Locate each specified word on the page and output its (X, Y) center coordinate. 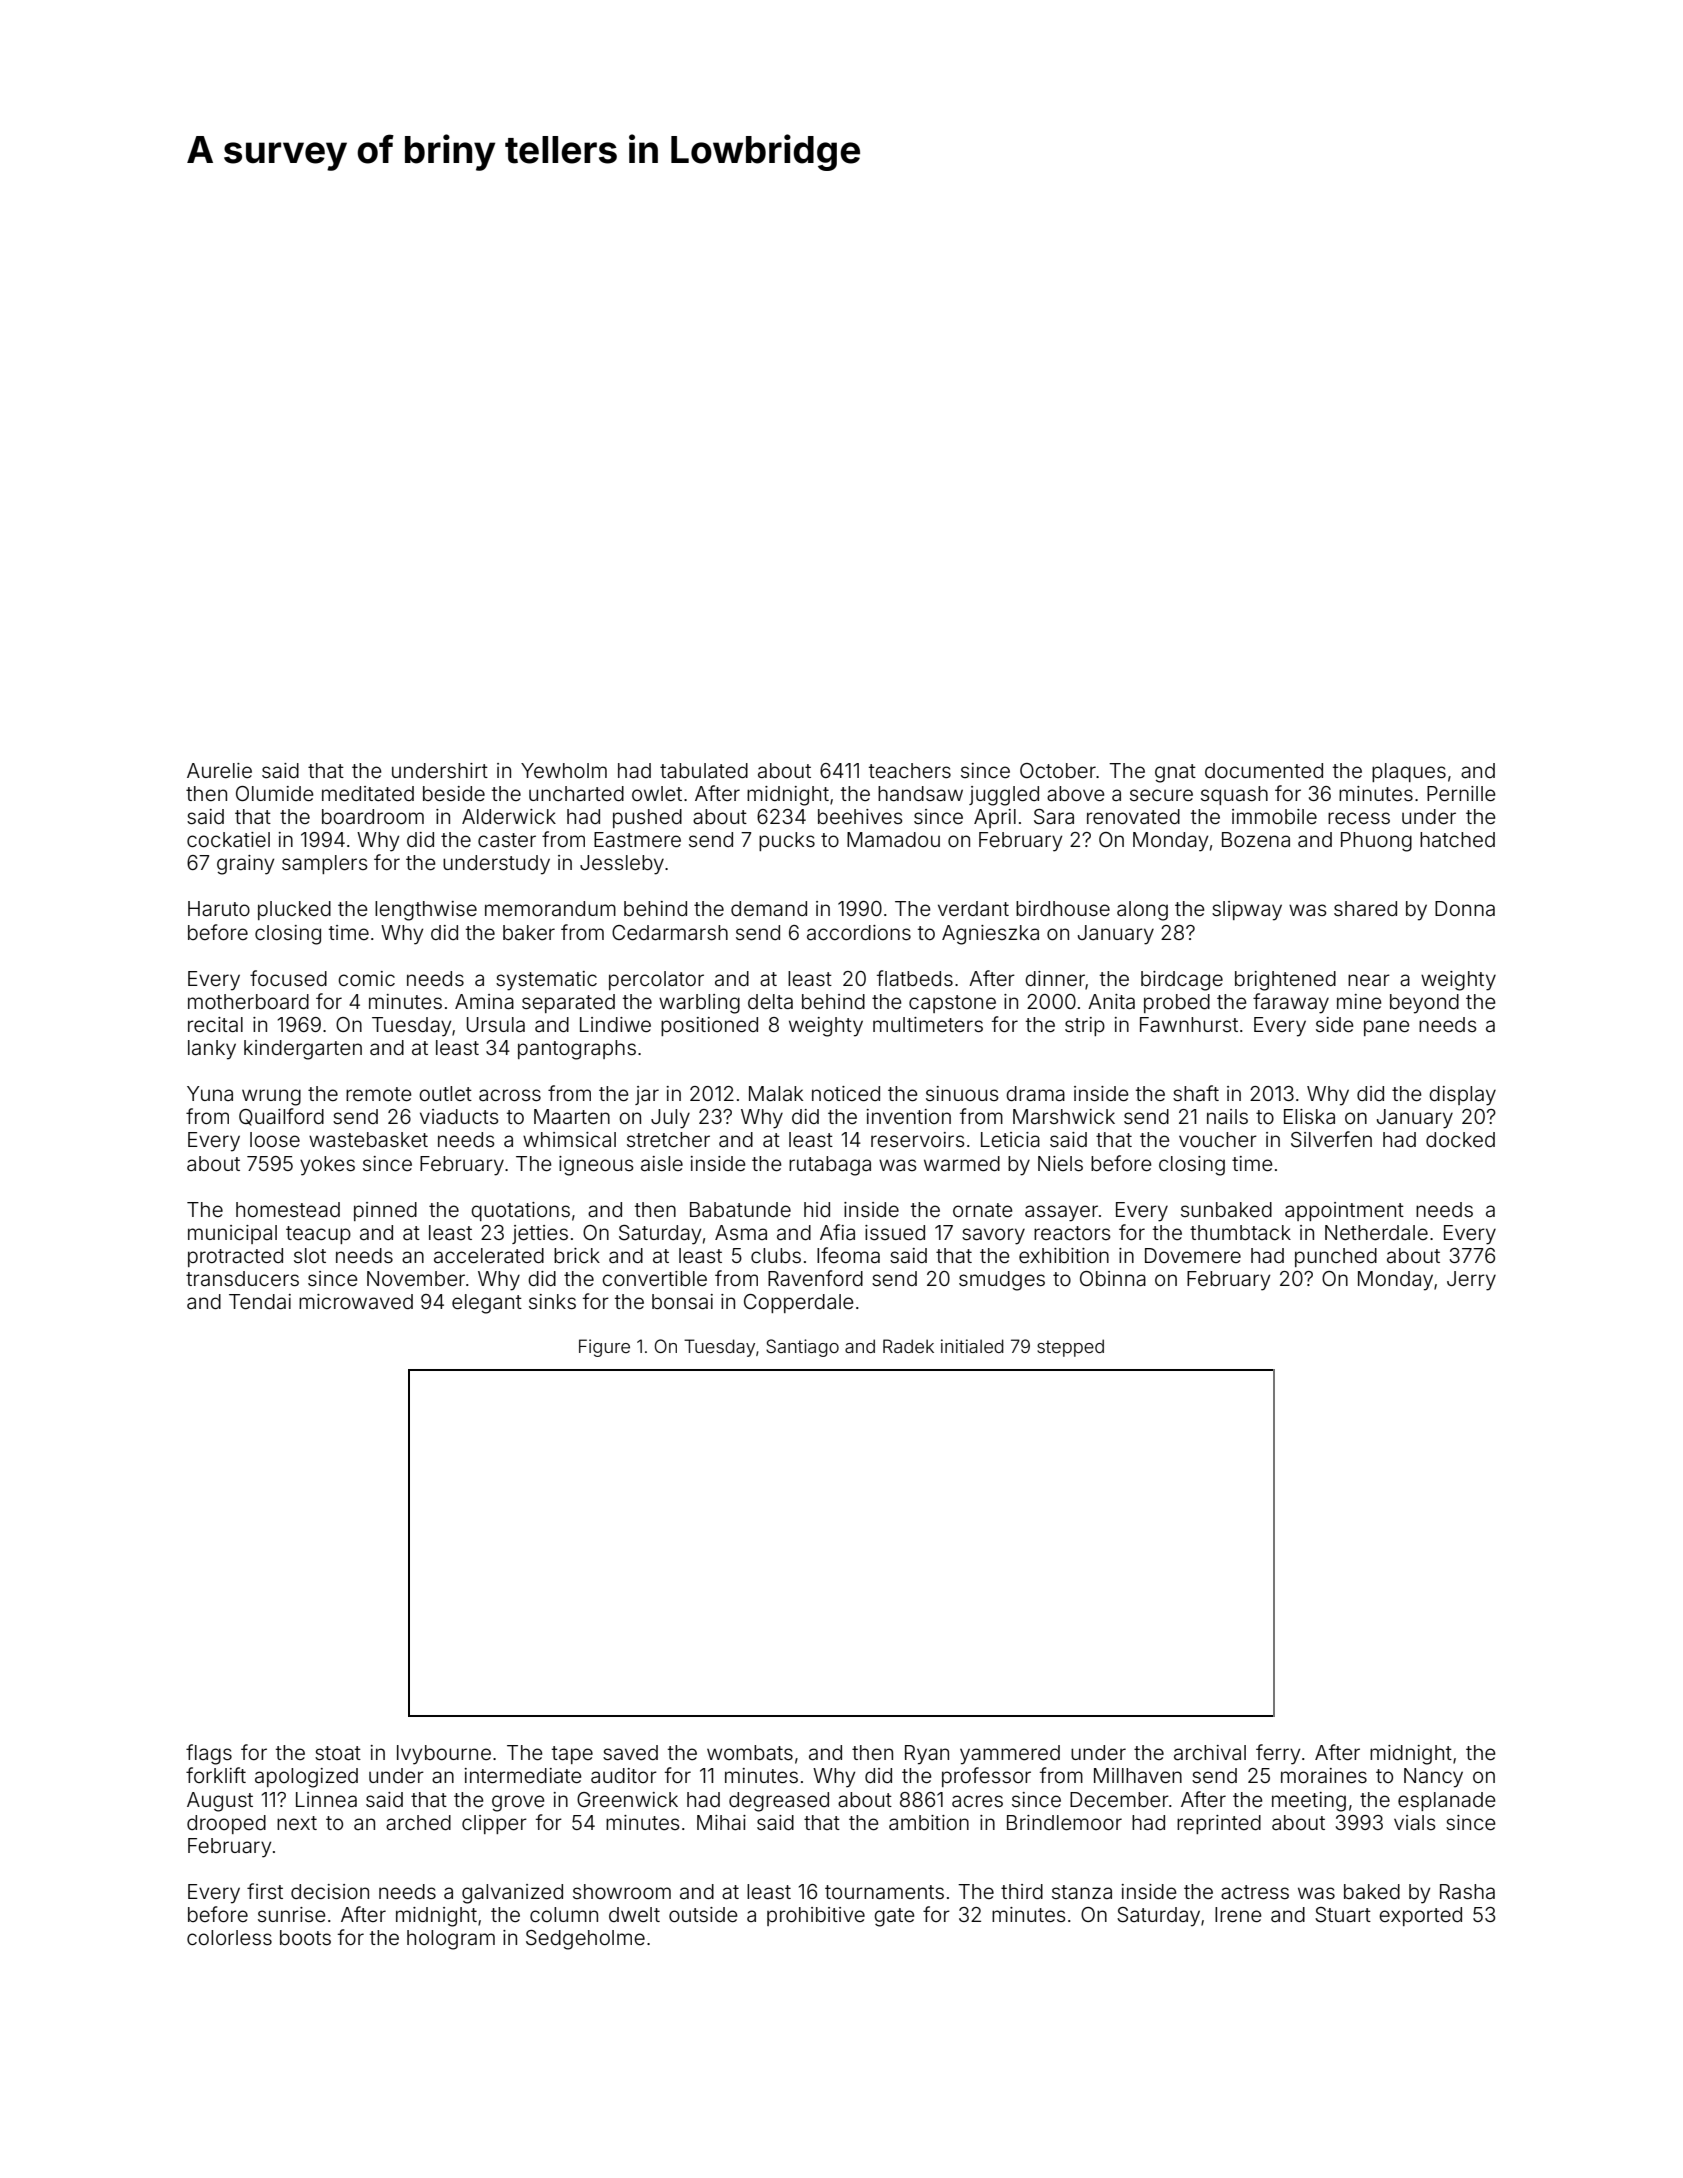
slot (310, 1255)
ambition (929, 1822)
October (1058, 770)
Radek (908, 1346)
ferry (1278, 1754)
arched (418, 1822)
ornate (983, 1210)
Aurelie (219, 770)
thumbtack (1240, 1232)
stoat (338, 1753)
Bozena (1256, 839)
